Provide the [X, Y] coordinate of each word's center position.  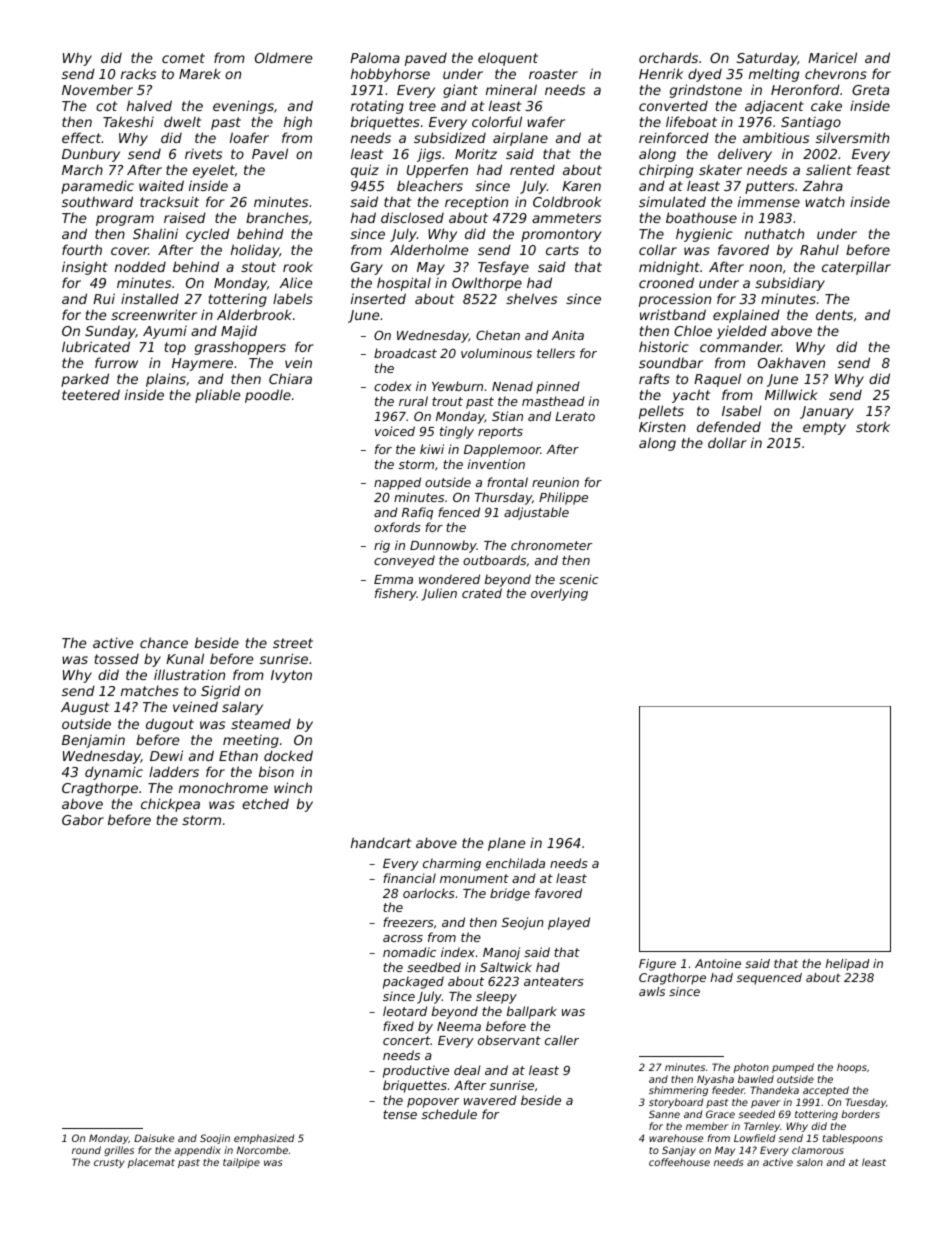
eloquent [508, 59]
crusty [109, 1163]
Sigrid [220, 692]
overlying [559, 594]
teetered [91, 394]
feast [873, 169]
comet [183, 58]
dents [834, 314]
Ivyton [291, 676]
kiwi [432, 449]
